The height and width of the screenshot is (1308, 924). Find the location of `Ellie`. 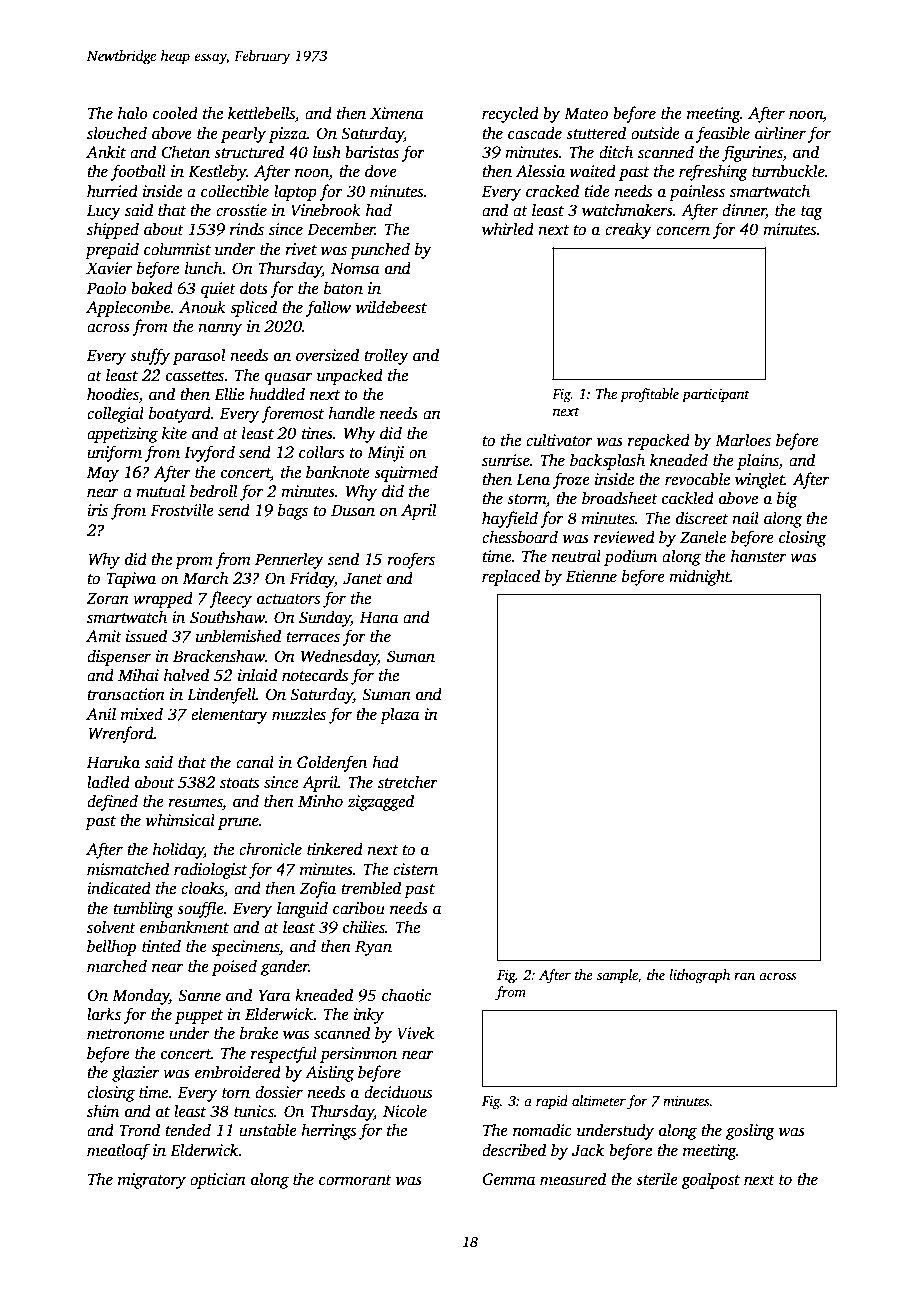

Ellie is located at coordinates (229, 394).
